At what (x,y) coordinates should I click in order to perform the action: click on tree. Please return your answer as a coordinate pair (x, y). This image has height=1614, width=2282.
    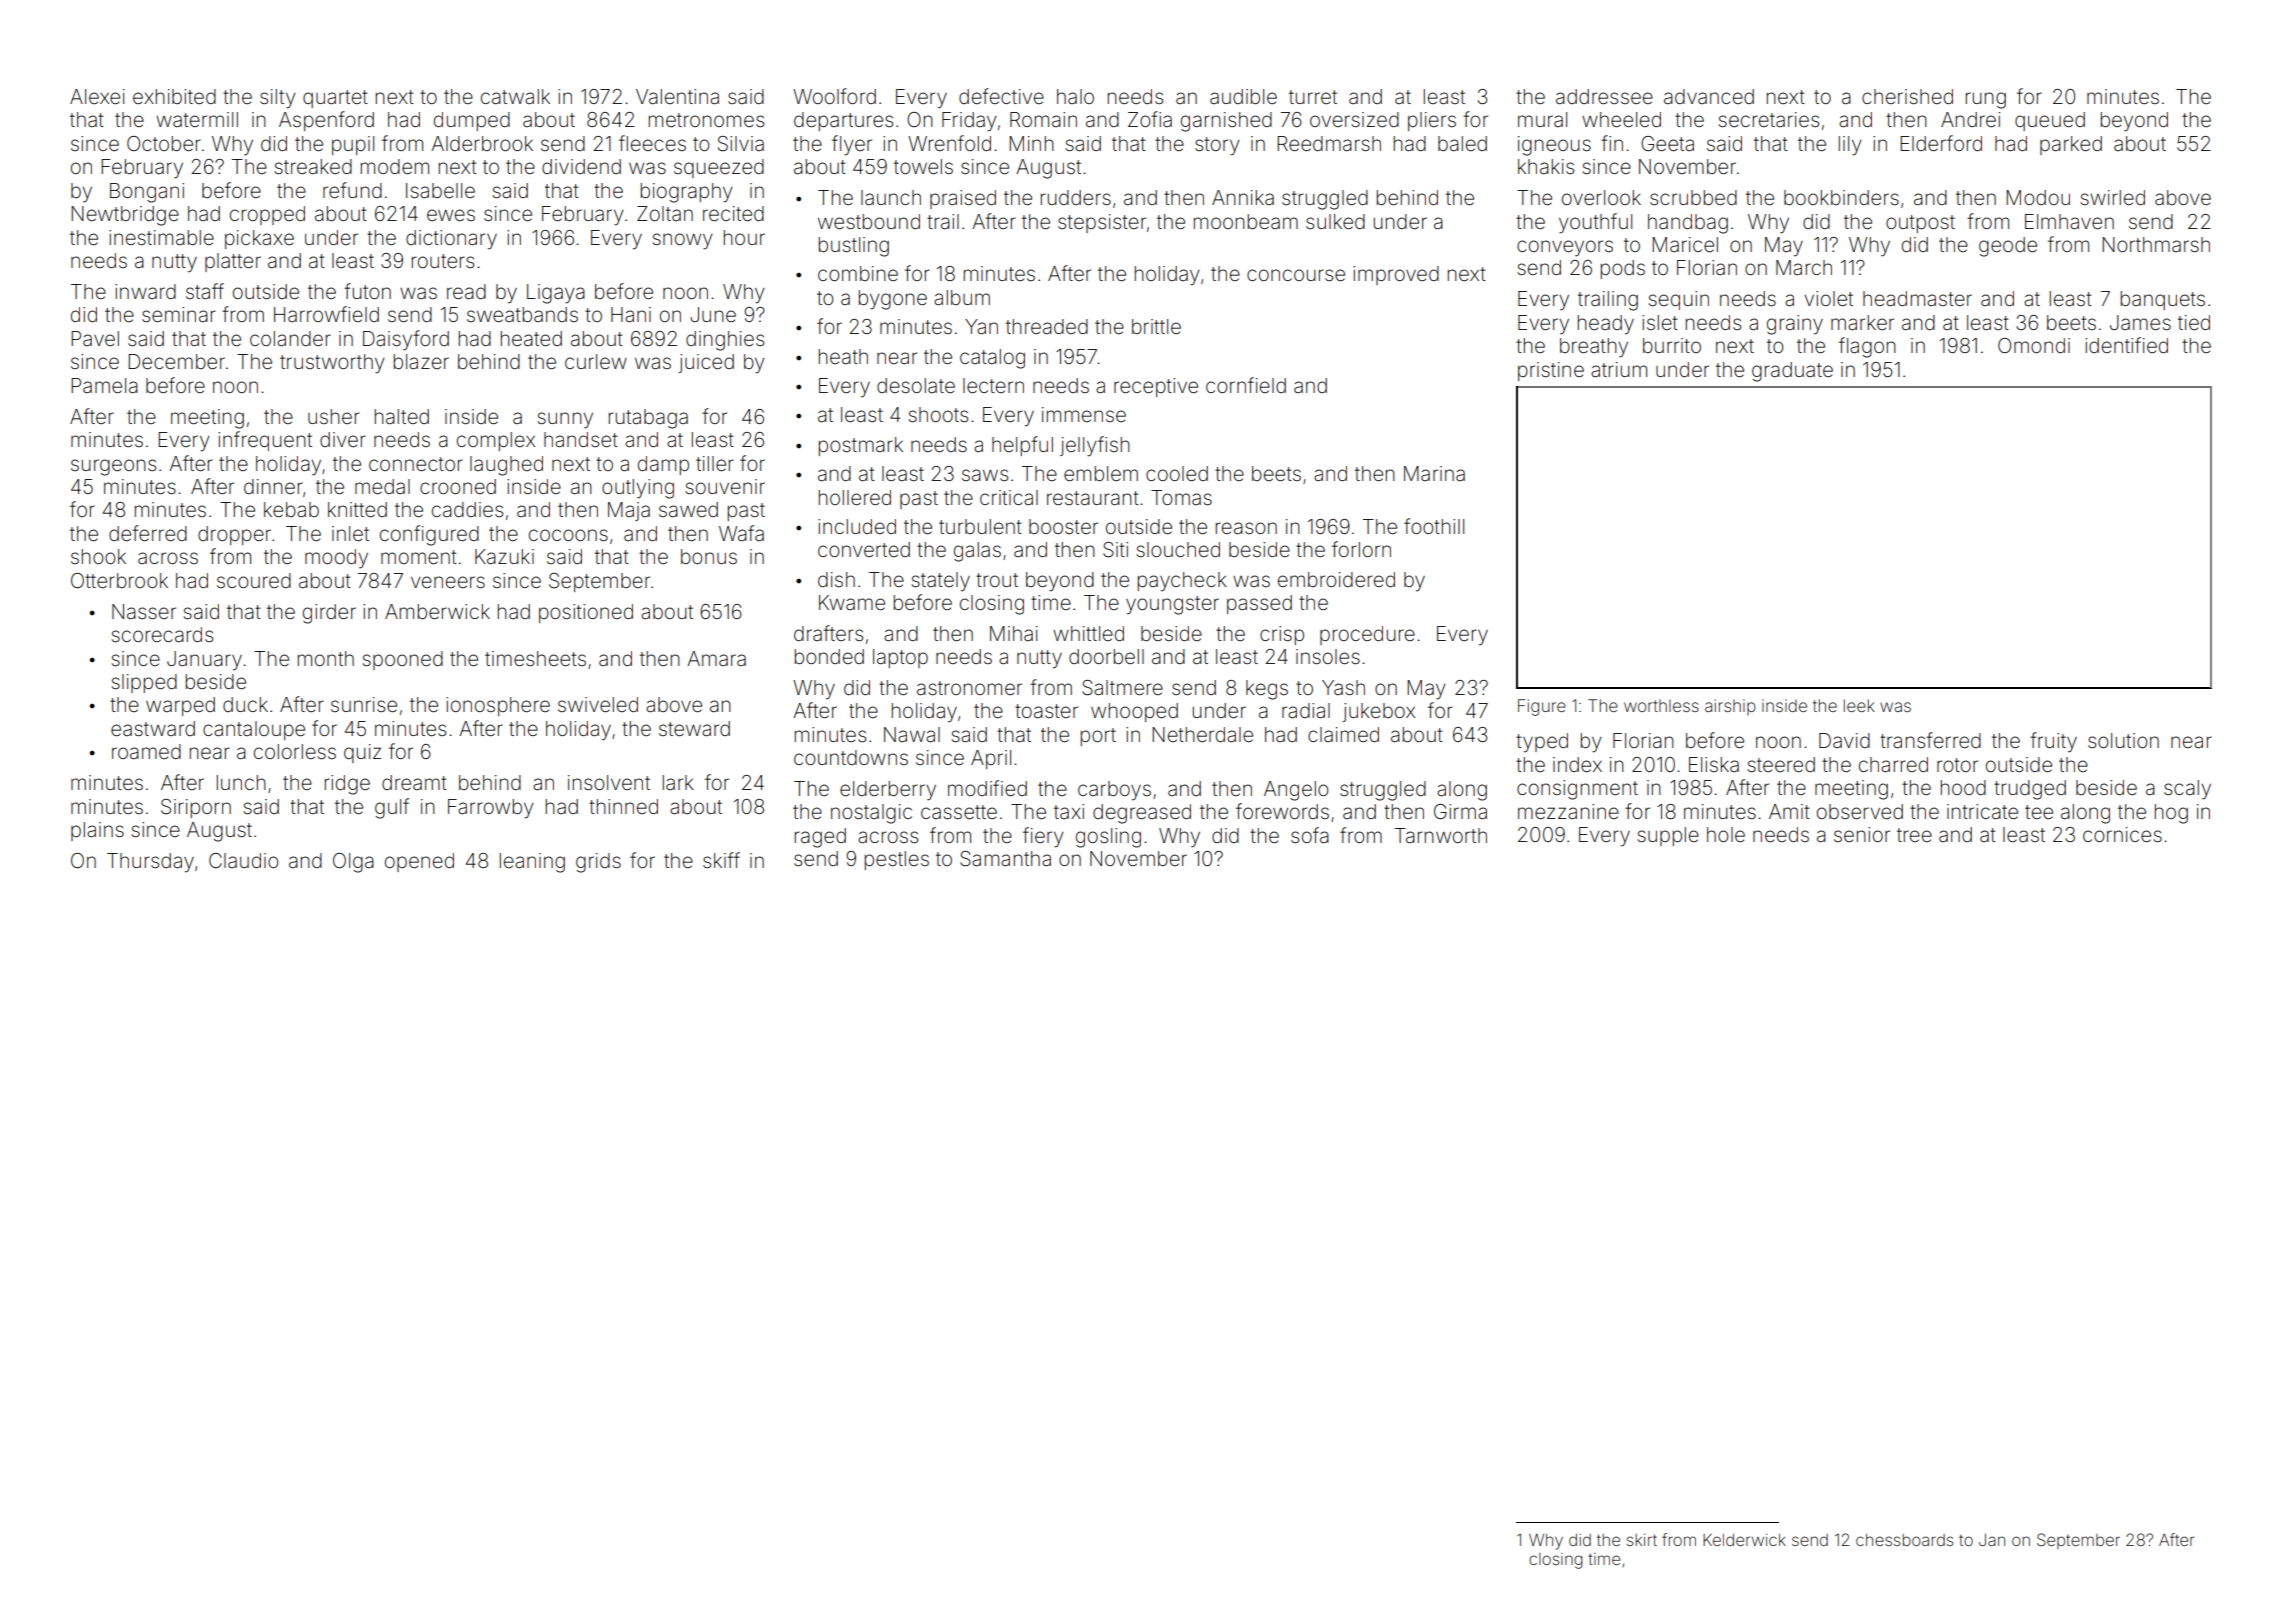
    Looking at the image, I should click on (1914, 835).
